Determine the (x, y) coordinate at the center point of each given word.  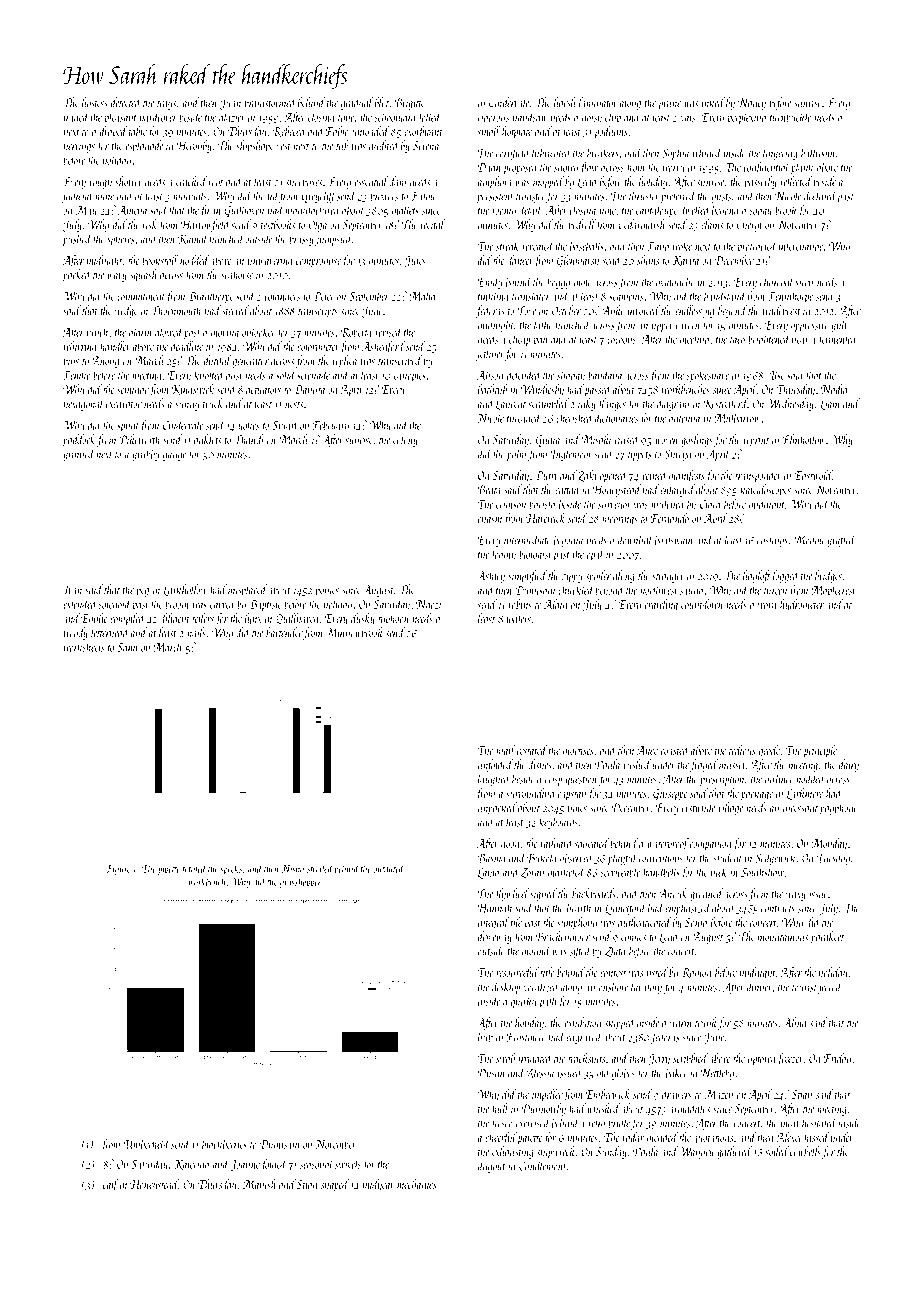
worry (674, 170)
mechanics (417, 1184)
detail (530, 210)
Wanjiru (696, 1153)
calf (111, 1185)
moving (225, 333)
